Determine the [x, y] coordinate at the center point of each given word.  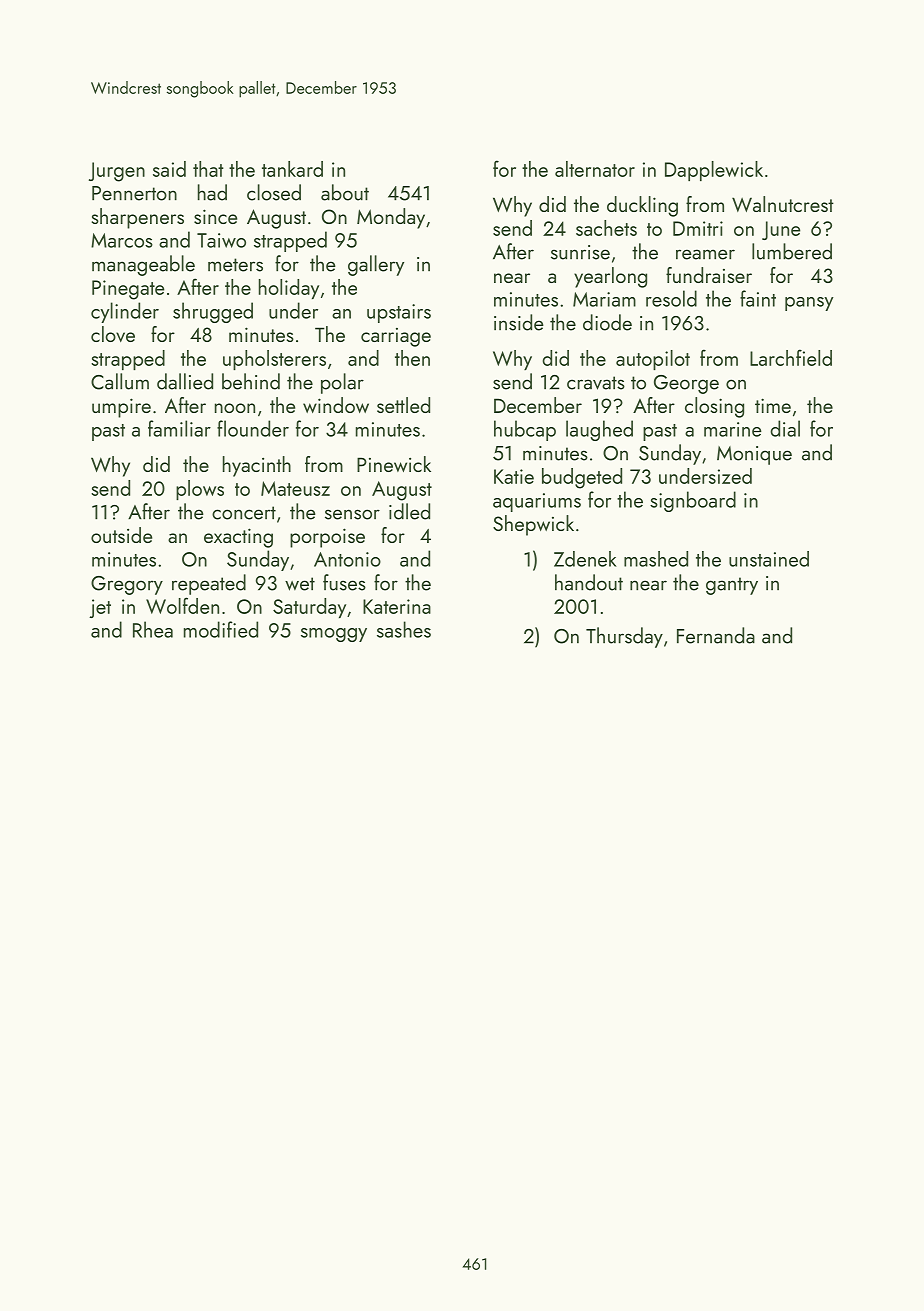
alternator [595, 169]
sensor [352, 514]
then [412, 358]
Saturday [309, 608]
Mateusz [295, 488]
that [208, 169]
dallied [185, 381]
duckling [642, 206]
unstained [769, 559]
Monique [754, 455]
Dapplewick [714, 171]
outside [121, 535]
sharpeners [138, 218]
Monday [391, 218]
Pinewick [394, 464]
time [773, 405]
